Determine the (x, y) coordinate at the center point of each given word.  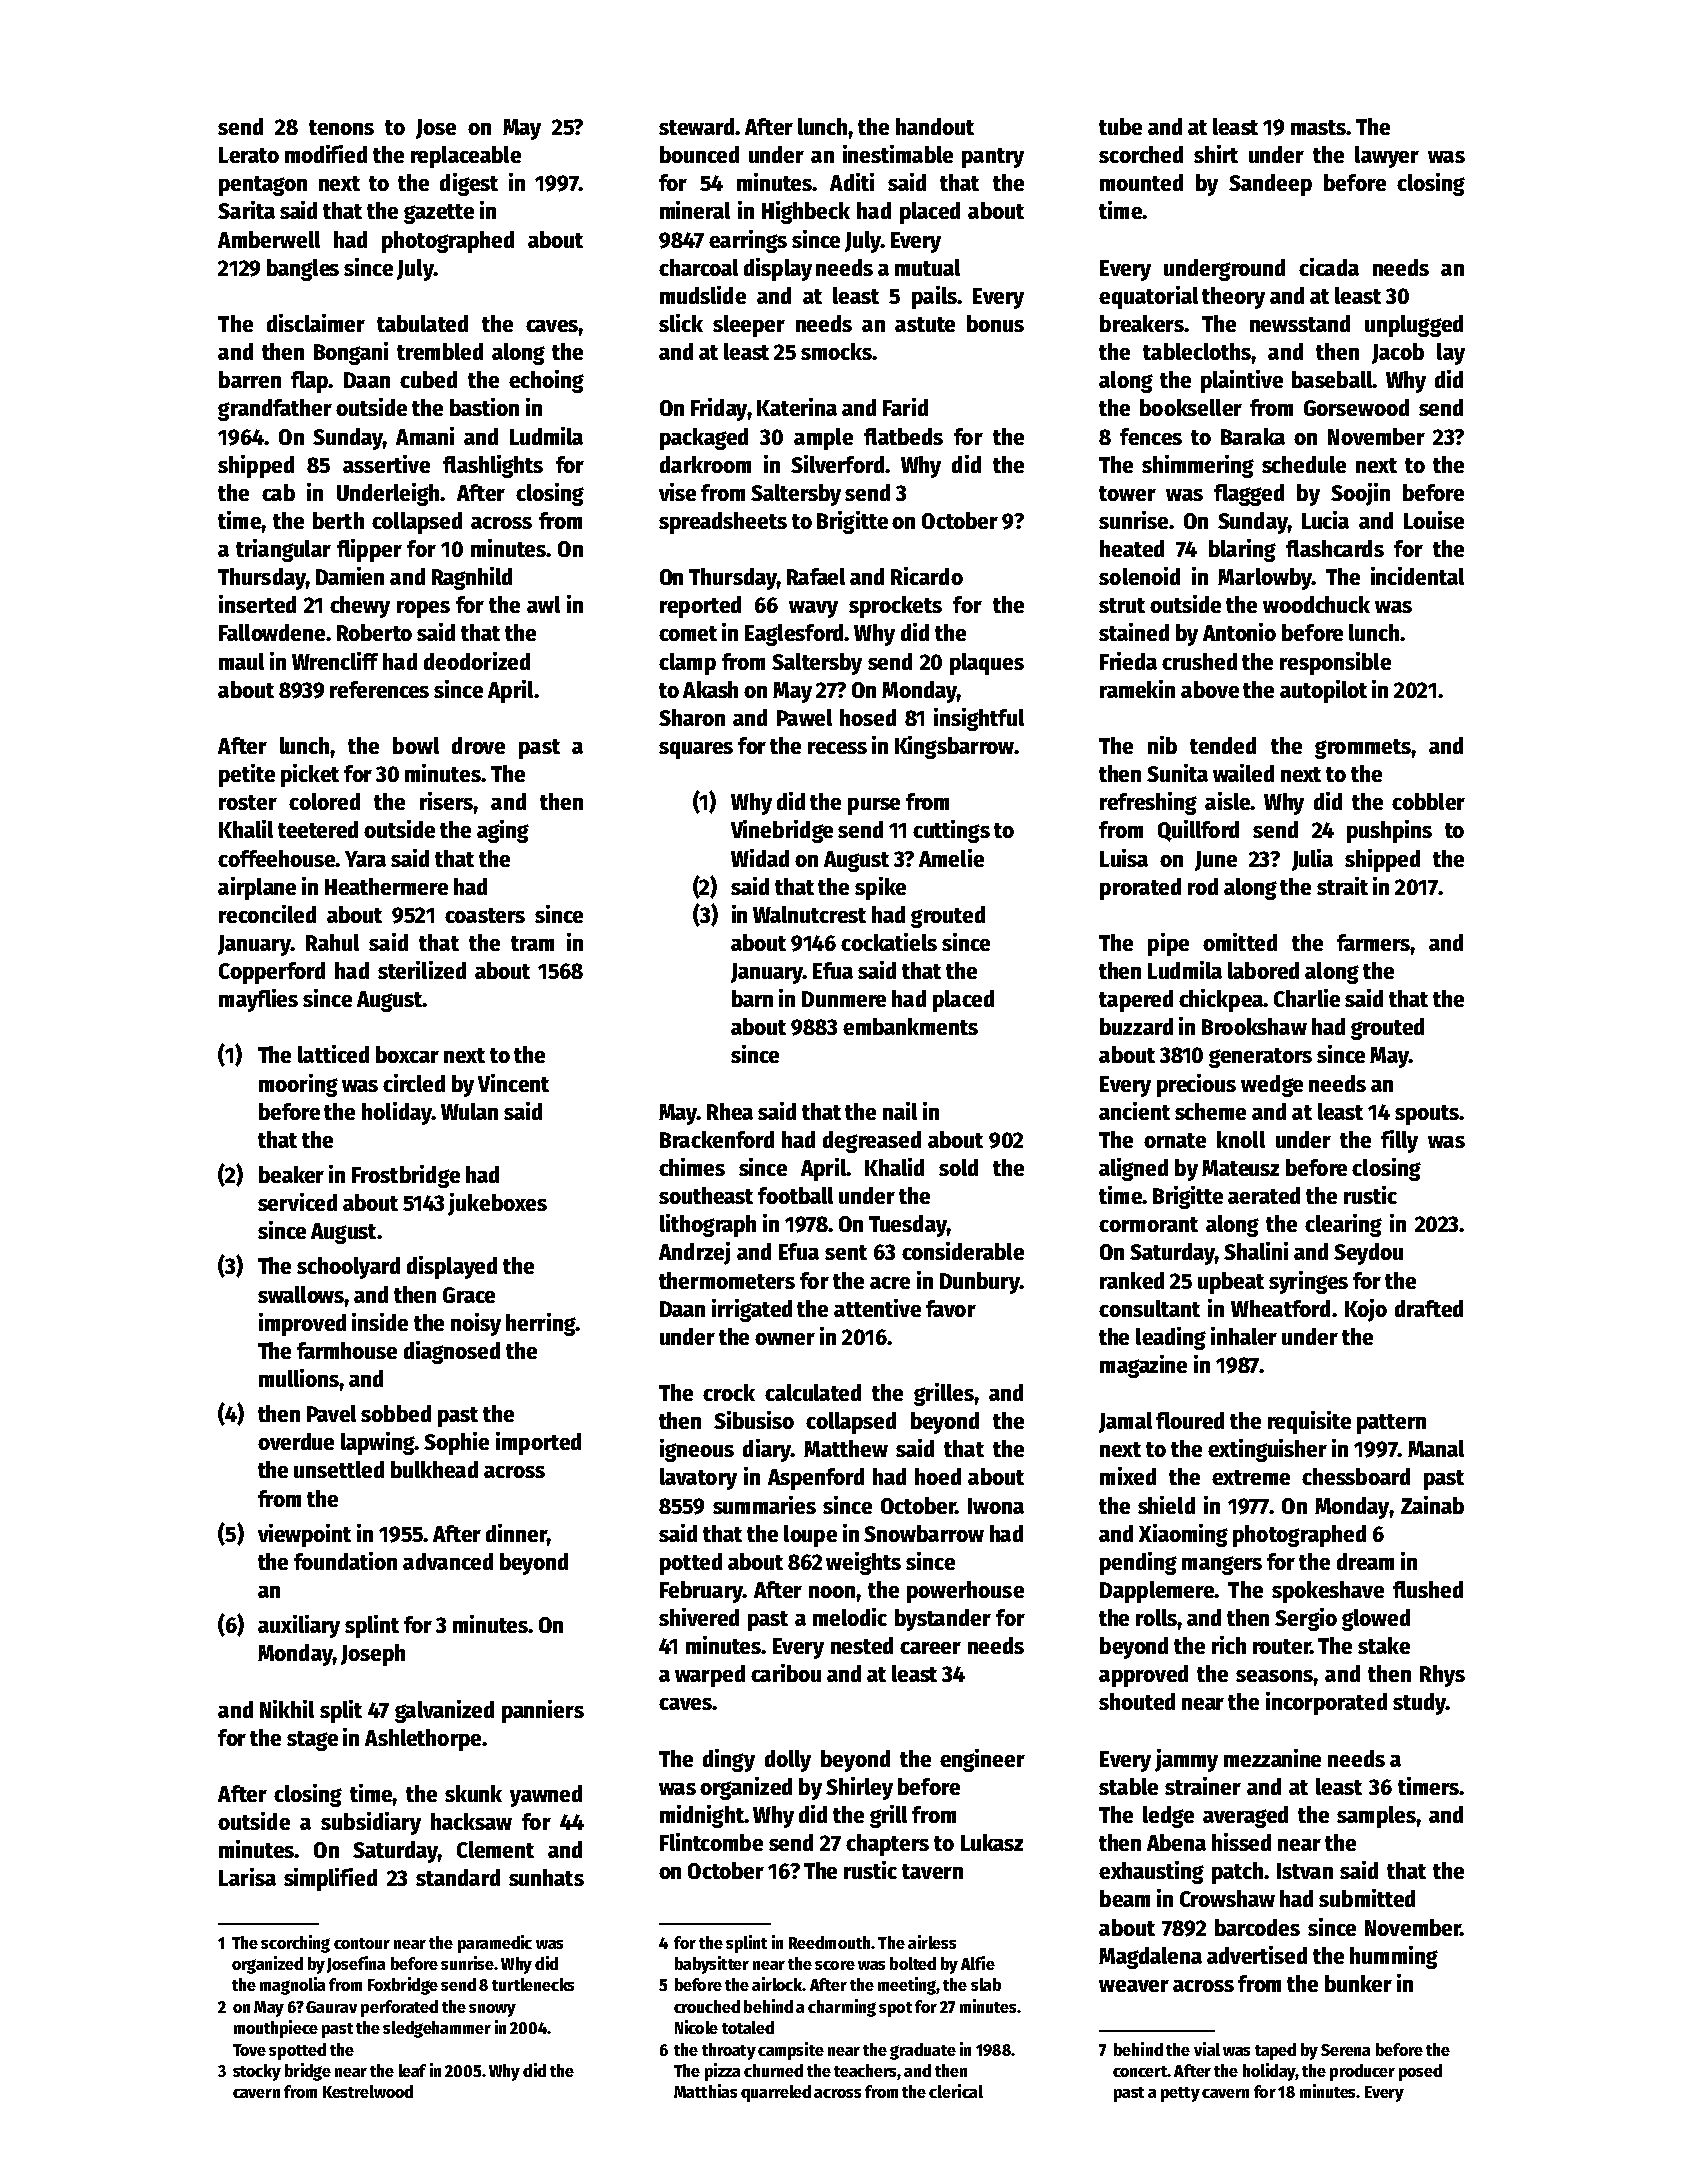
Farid (905, 407)
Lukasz (992, 1842)
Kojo (1366, 1310)
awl (543, 604)
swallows (301, 1294)
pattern (1391, 1424)
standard (458, 1877)
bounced (699, 154)
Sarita (246, 210)
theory (1233, 298)
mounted (1141, 182)
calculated (813, 1392)
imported (538, 1443)
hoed (938, 1476)
